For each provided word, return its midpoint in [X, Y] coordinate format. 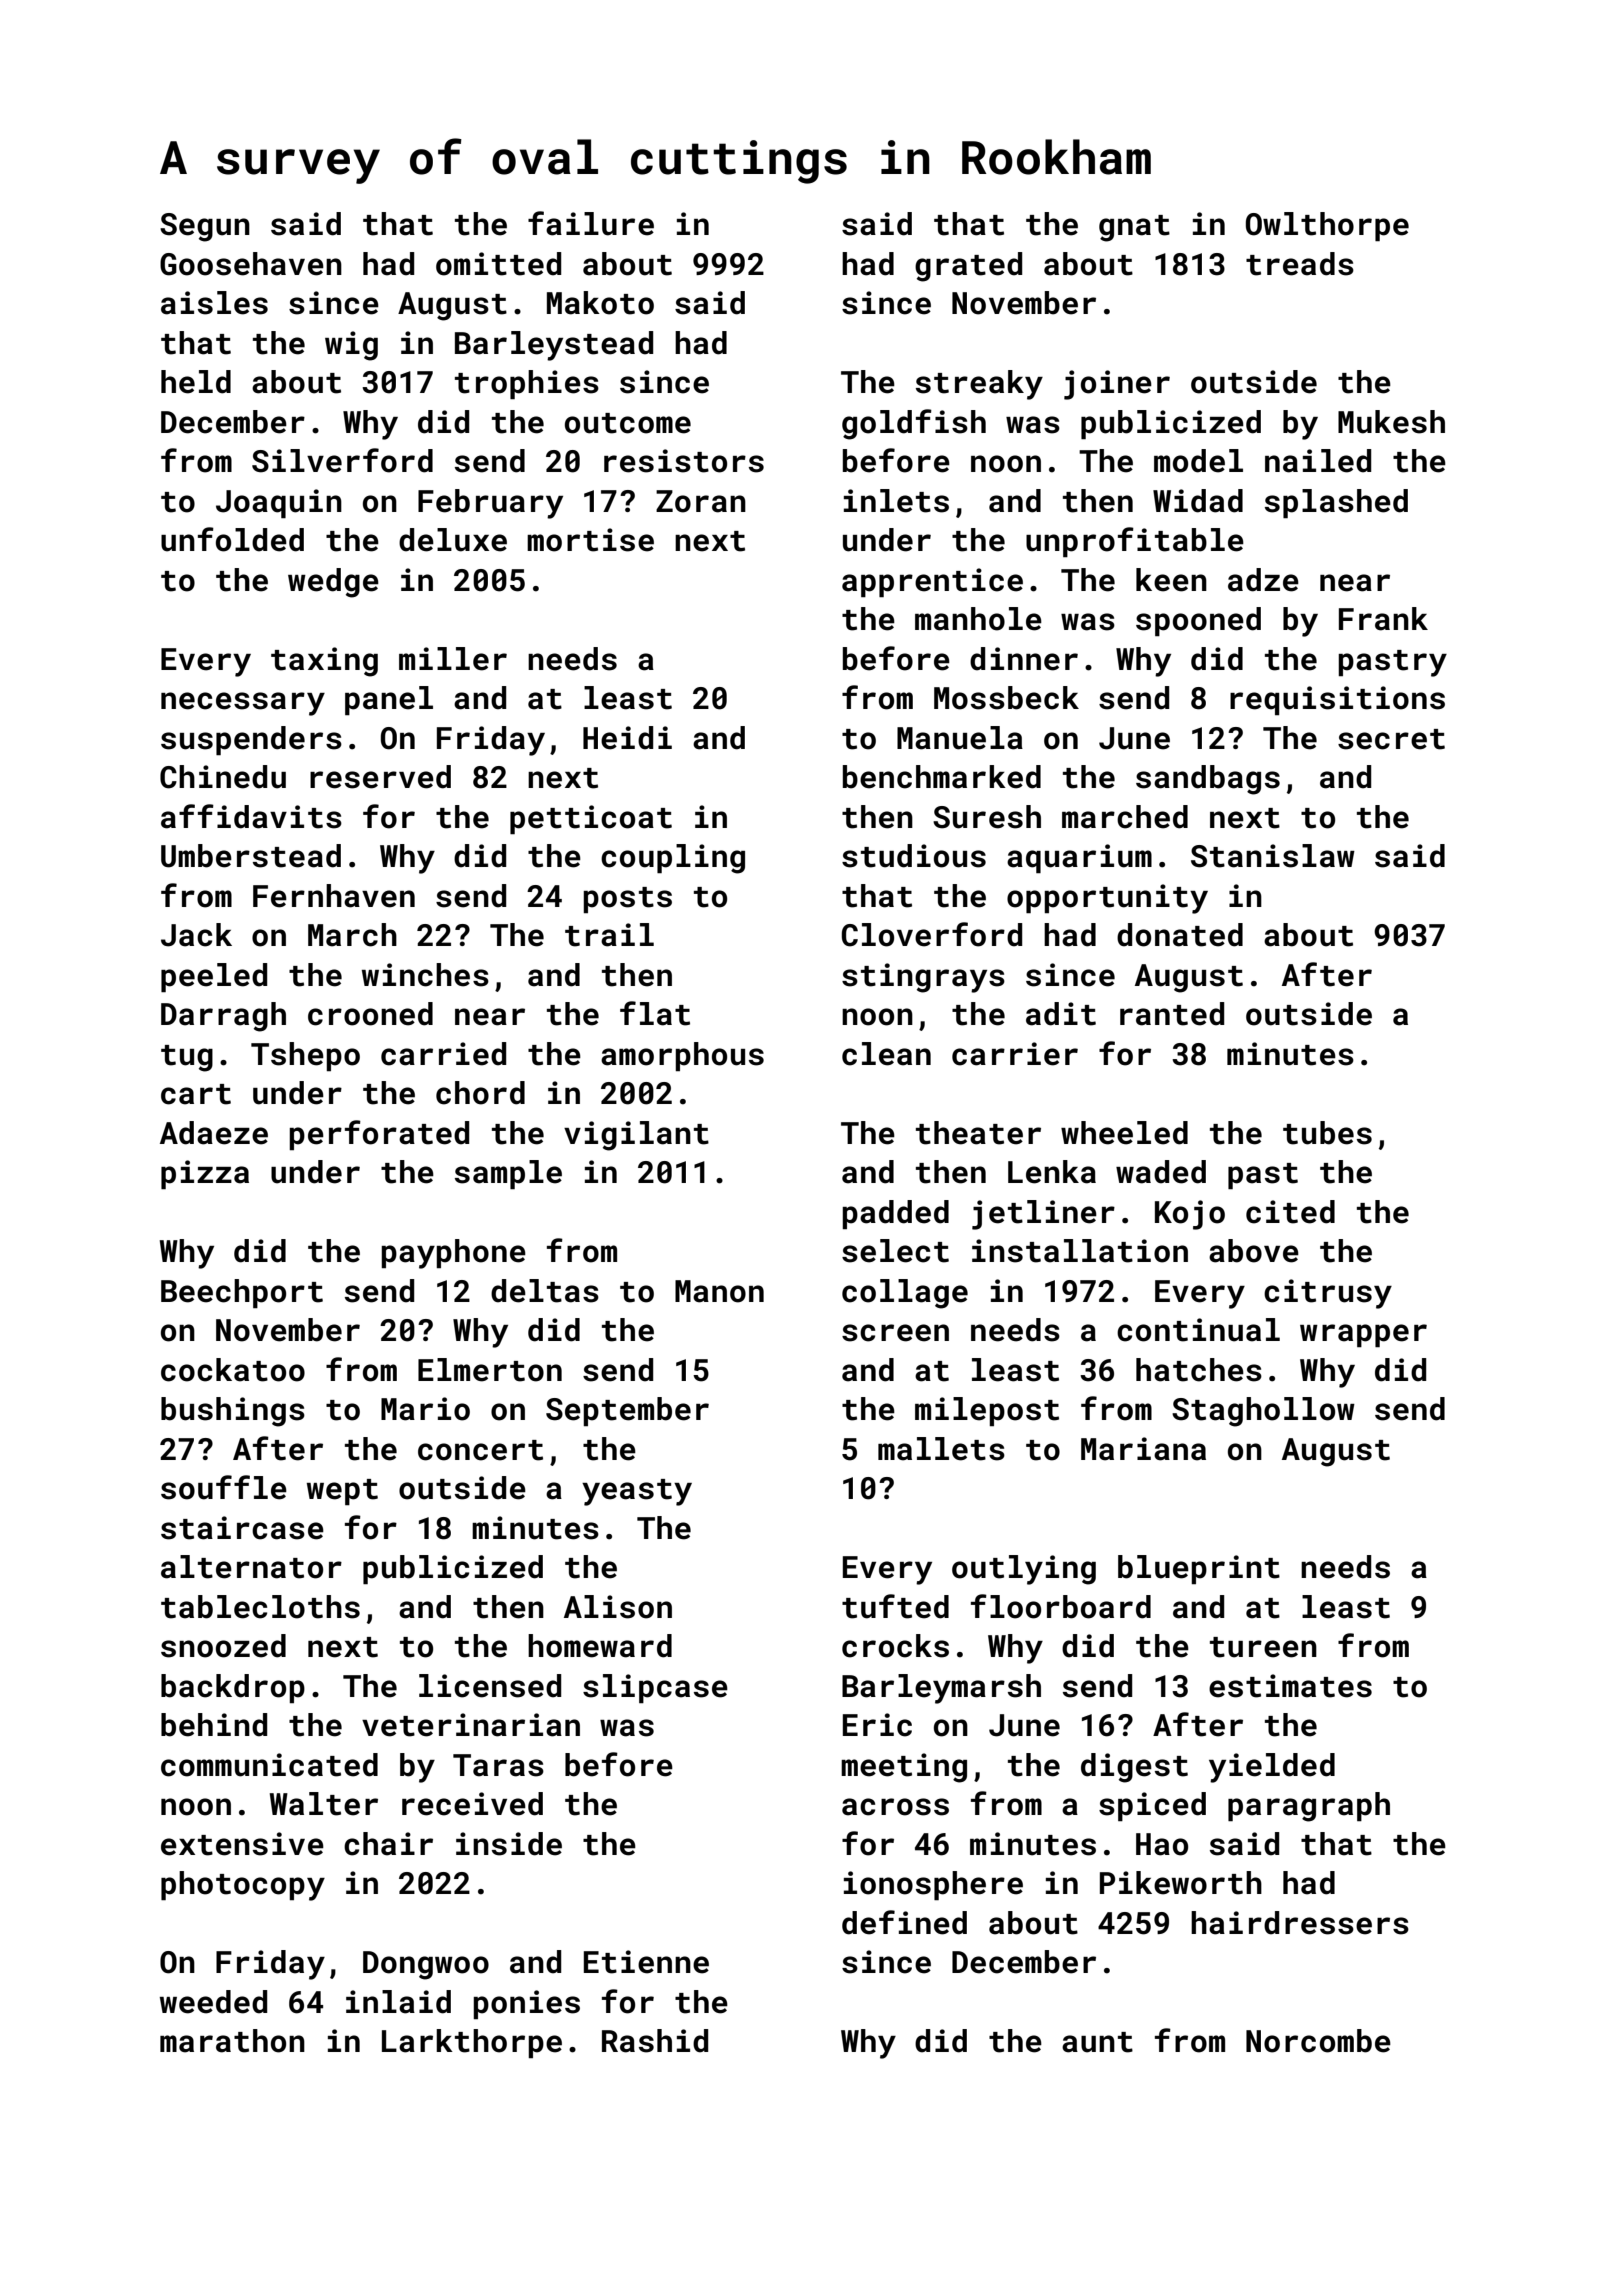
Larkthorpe [472, 2043]
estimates [1290, 1686]
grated [968, 267]
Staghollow [1263, 1412]
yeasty [637, 1492]
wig [351, 346]
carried [443, 1054]
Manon [719, 1291]
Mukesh [1391, 422]
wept [342, 1492]
